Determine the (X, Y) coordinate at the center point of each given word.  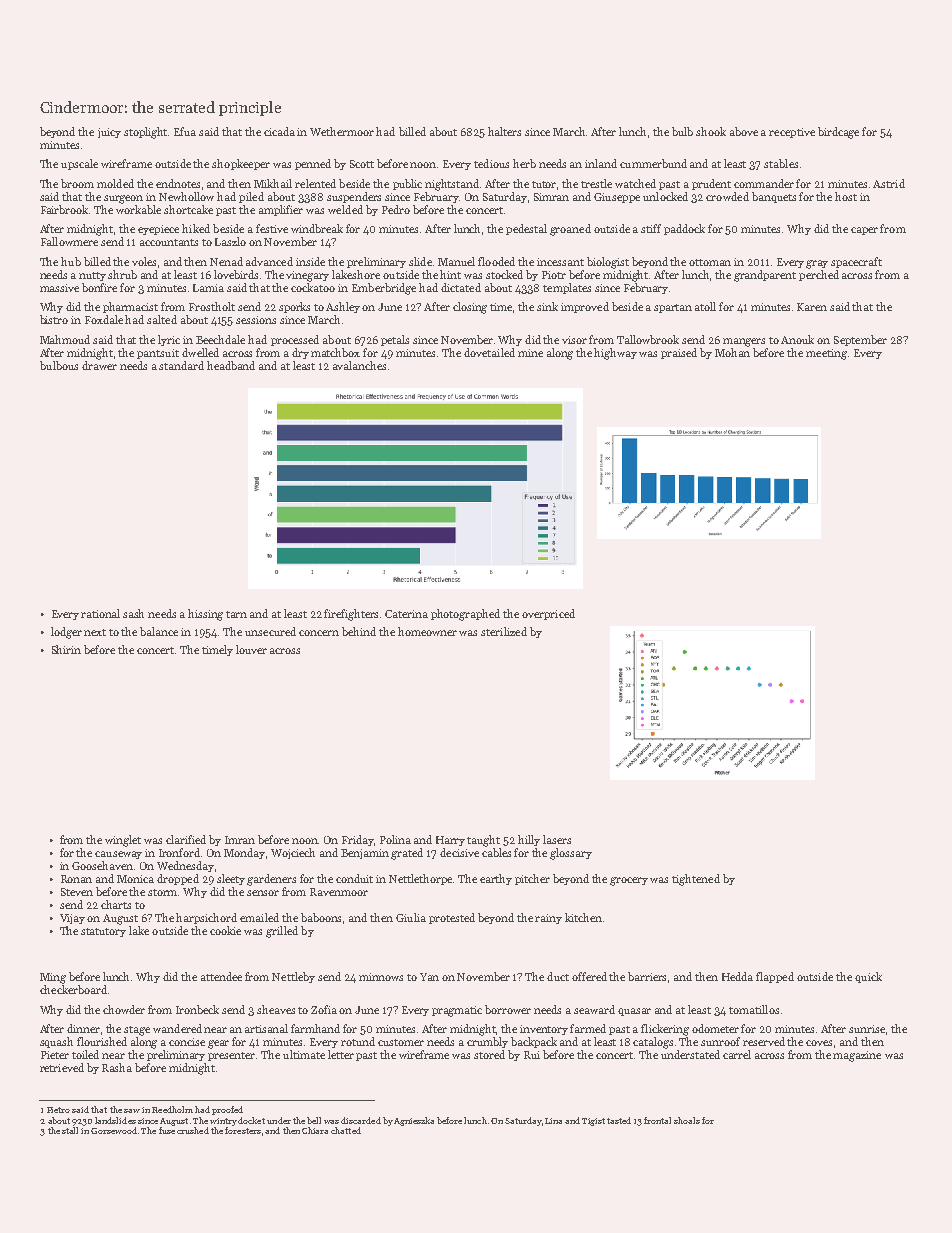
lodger (66, 633)
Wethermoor (342, 131)
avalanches (359, 365)
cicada (279, 131)
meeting (826, 354)
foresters (243, 1130)
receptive (792, 133)
